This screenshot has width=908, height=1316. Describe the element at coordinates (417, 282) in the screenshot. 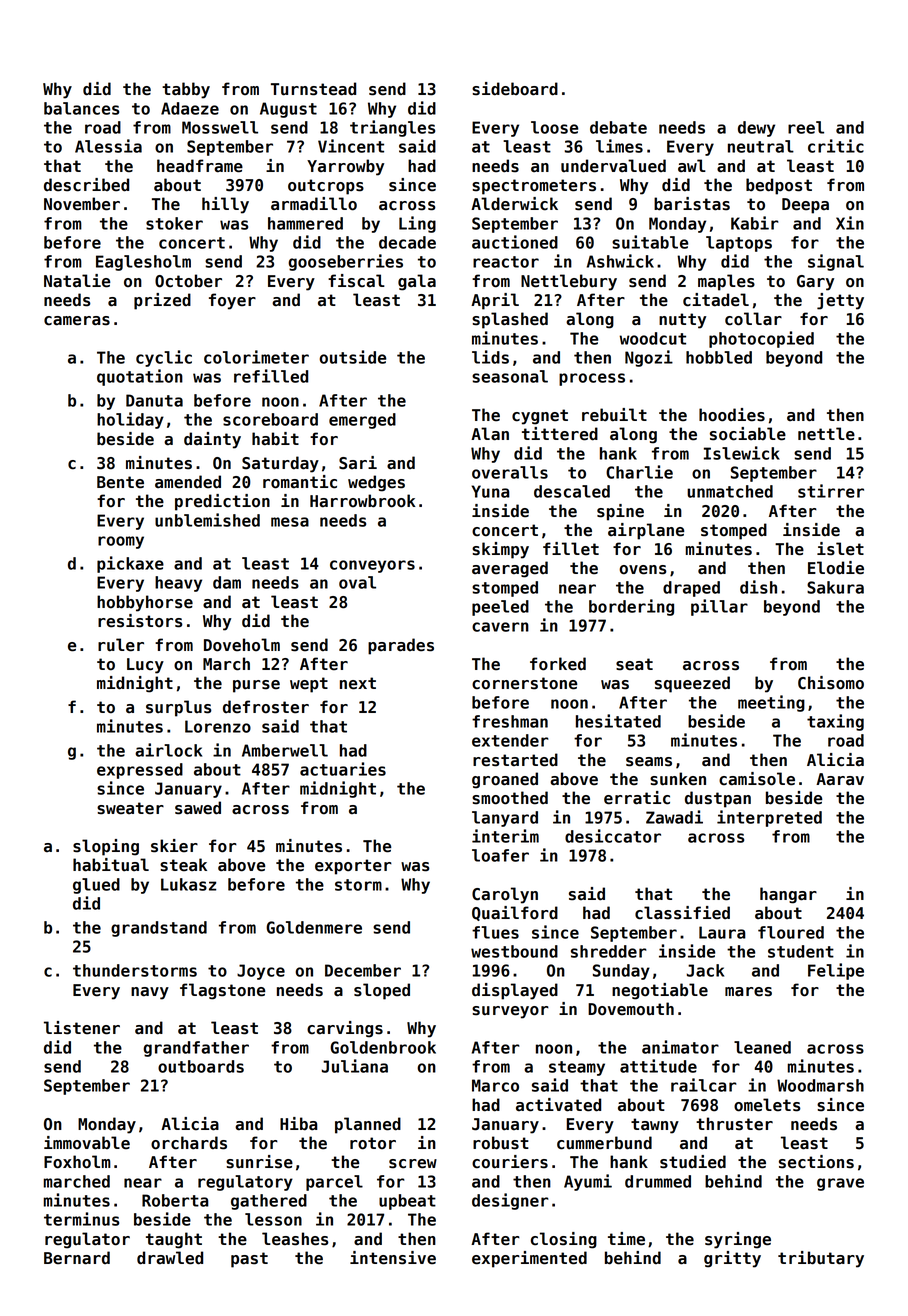

I see `gala` at that location.
